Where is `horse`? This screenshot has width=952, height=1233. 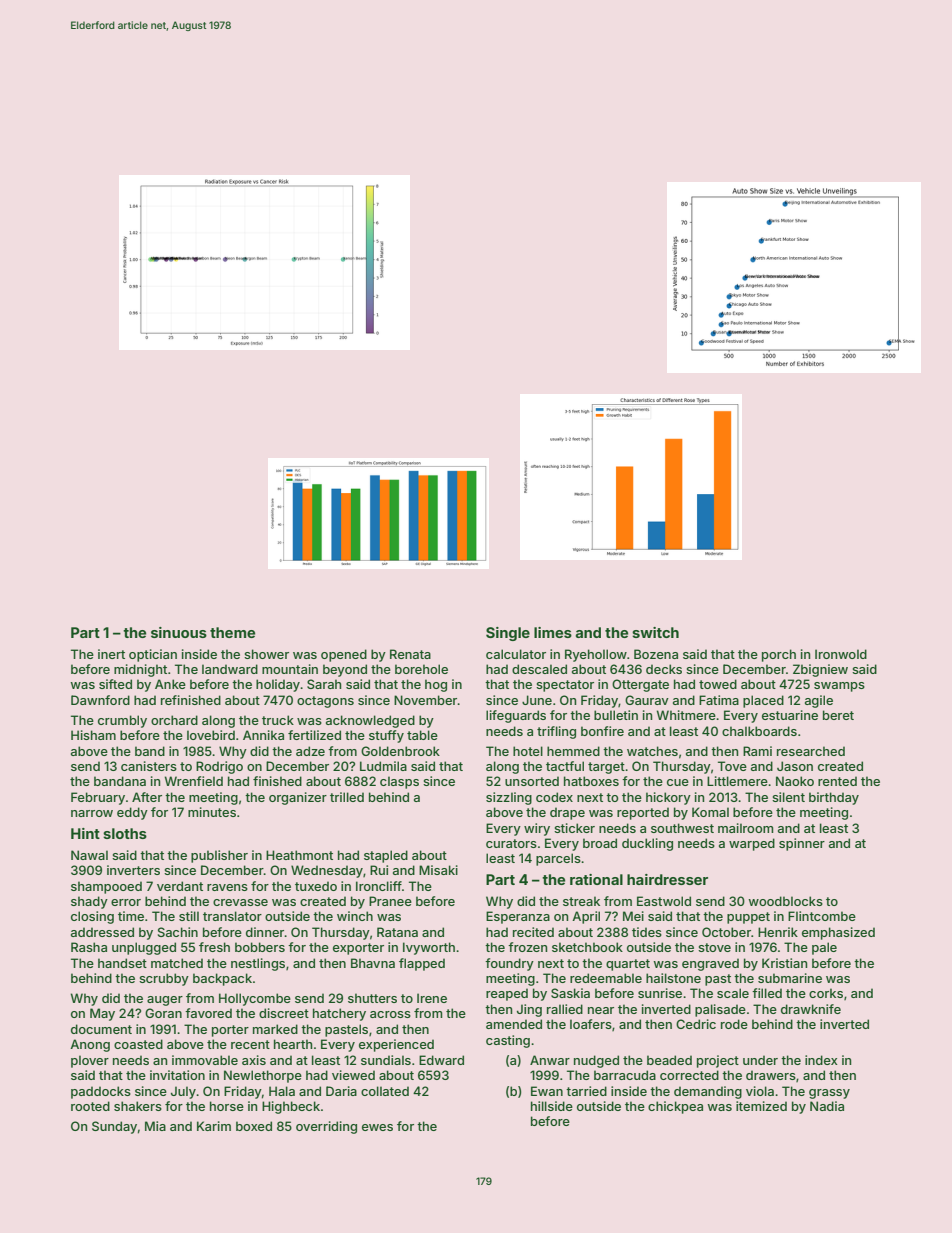
horse is located at coordinates (227, 1106).
